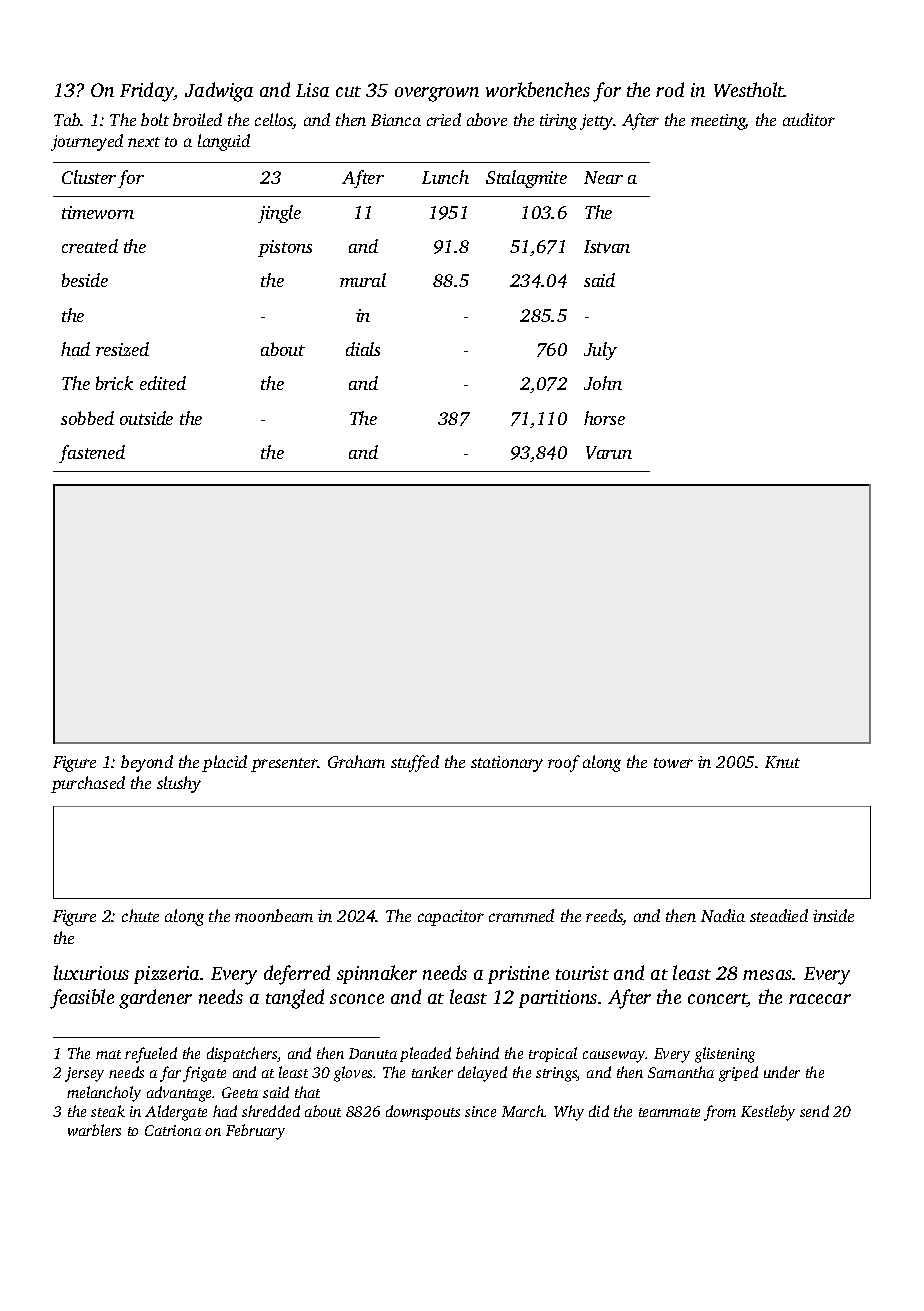 Image resolution: width=924 pixels, height=1311 pixels. What do you see at coordinates (477, 1053) in the screenshot?
I see `behind` at bounding box center [477, 1053].
